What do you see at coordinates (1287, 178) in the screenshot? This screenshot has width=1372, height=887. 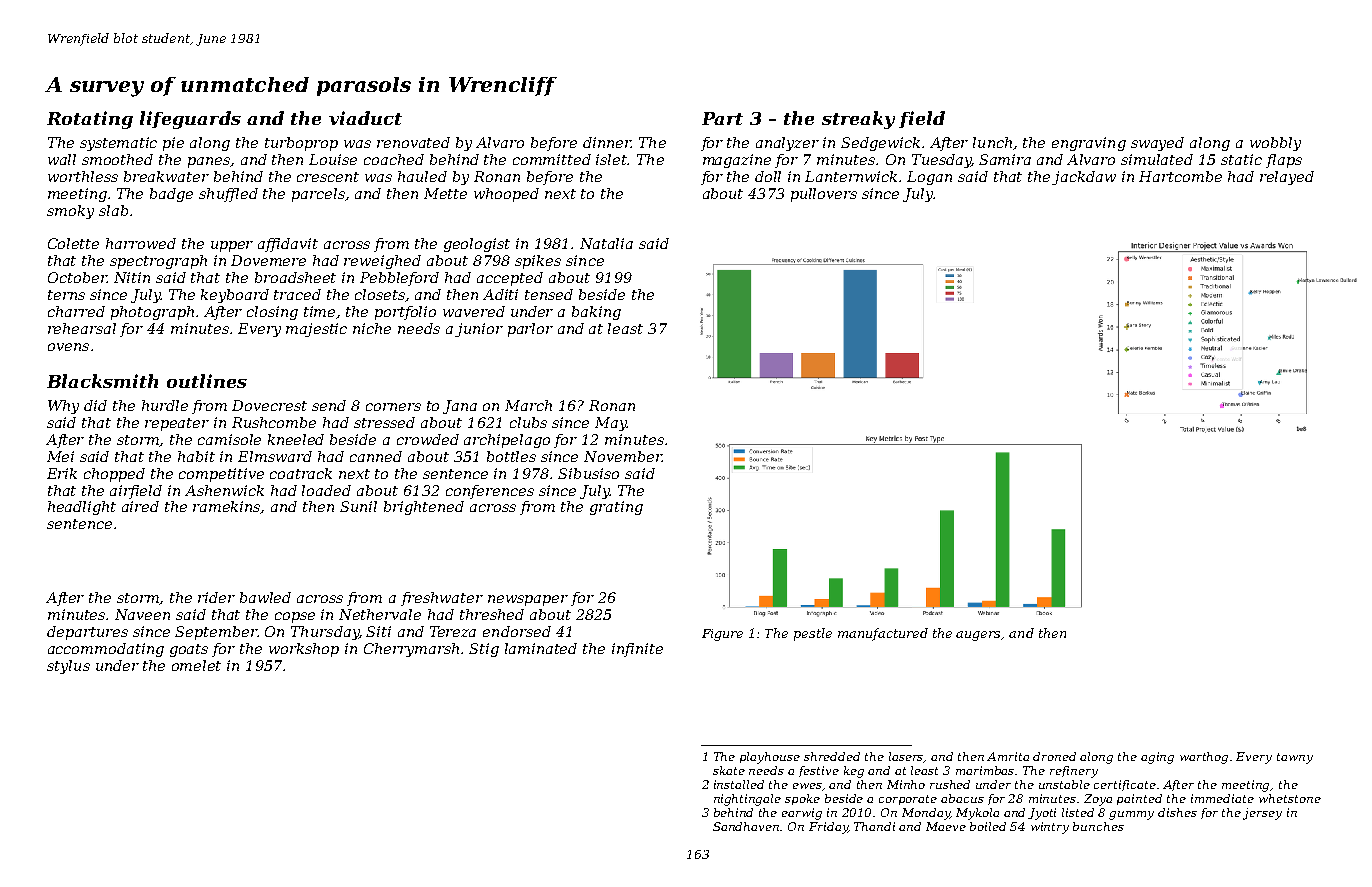 I see `relayed` at bounding box center [1287, 178].
